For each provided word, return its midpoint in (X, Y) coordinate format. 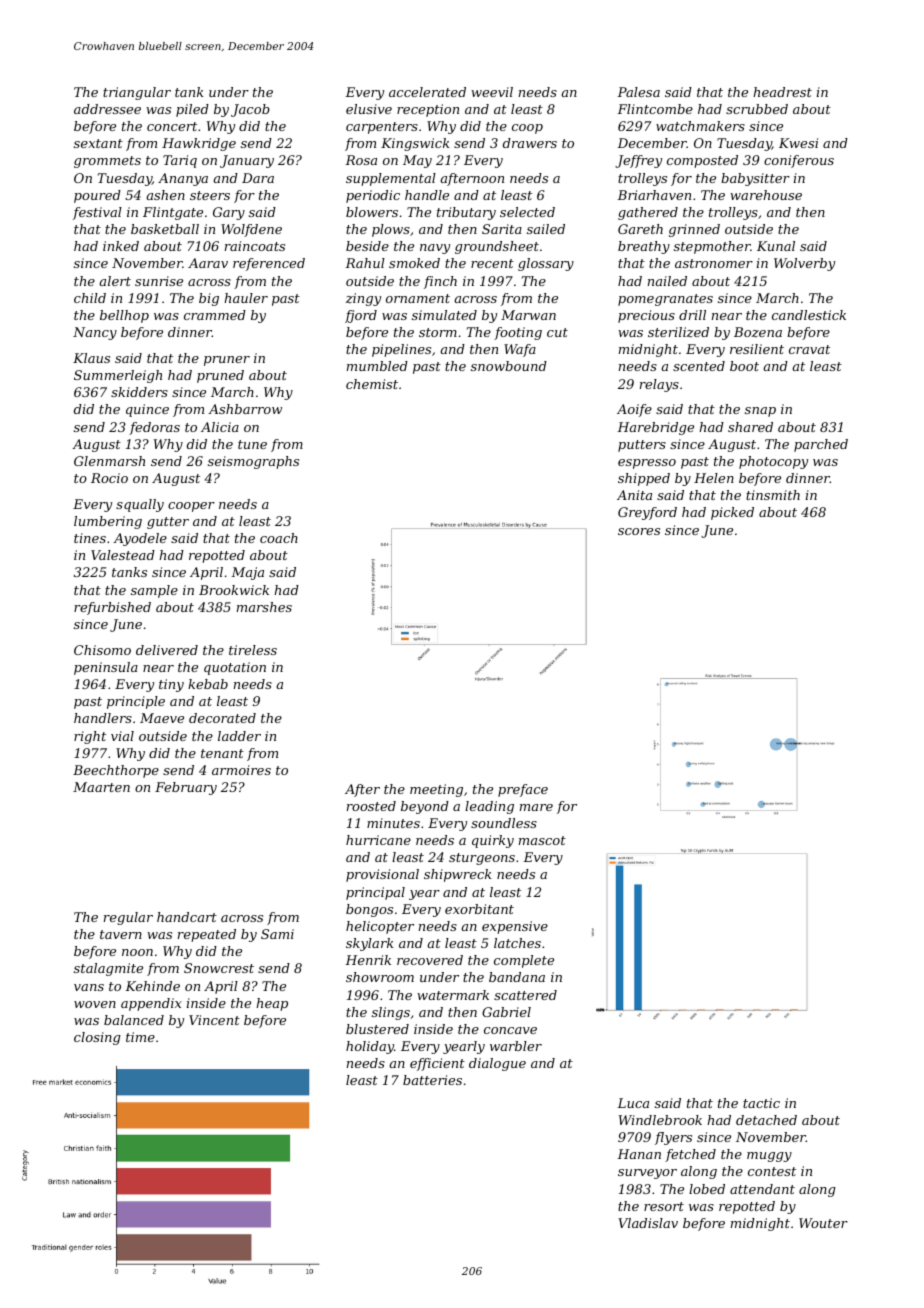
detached (766, 1120)
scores (639, 531)
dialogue (497, 1064)
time (140, 1037)
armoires (241, 770)
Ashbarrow (245, 409)
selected (527, 212)
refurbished (112, 608)
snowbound (509, 366)
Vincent (214, 1020)
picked (732, 513)
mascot (542, 840)
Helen (714, 478)
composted (702, 161)
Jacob (250, 110)
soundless (504, 823)
